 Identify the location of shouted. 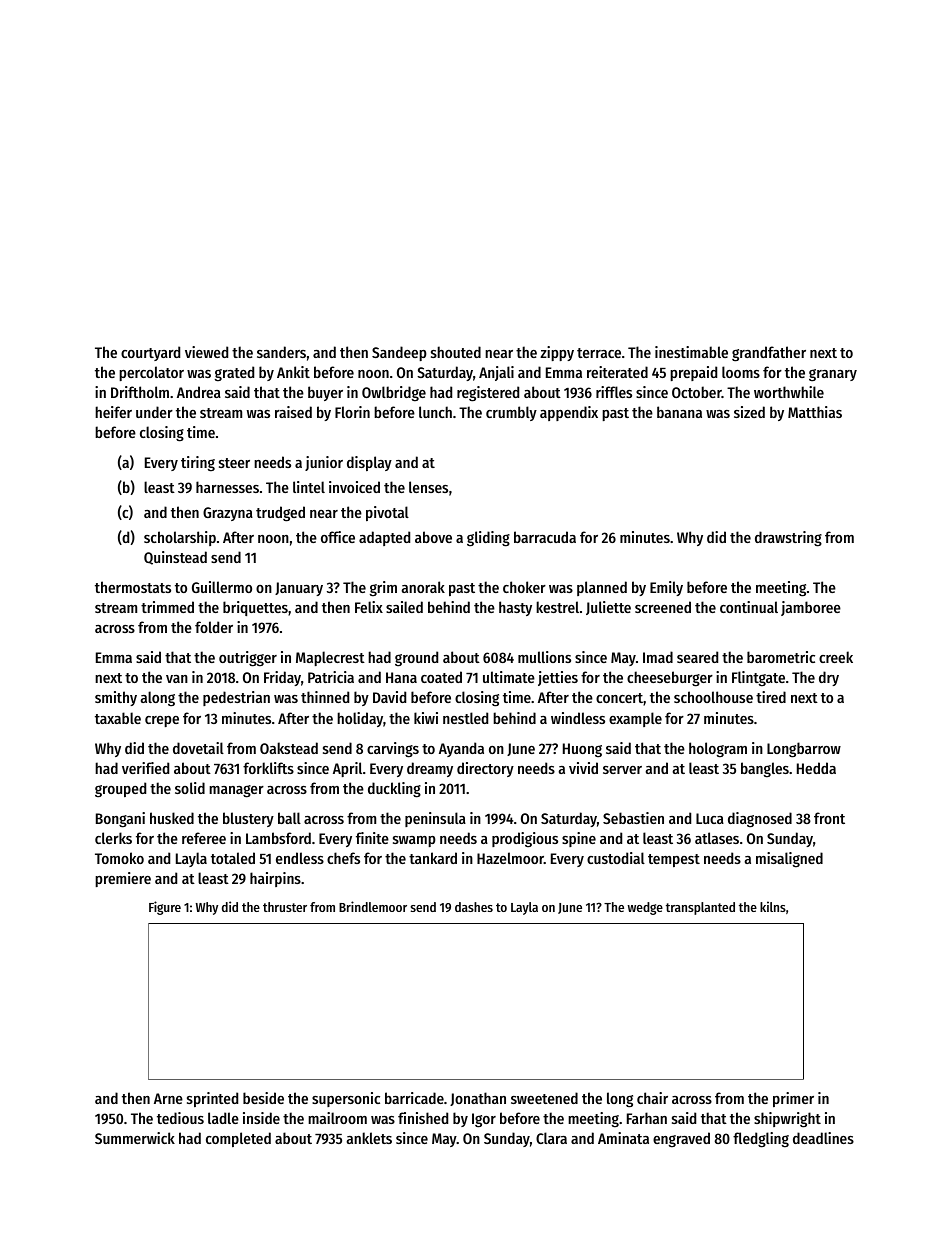
(456, 352).
